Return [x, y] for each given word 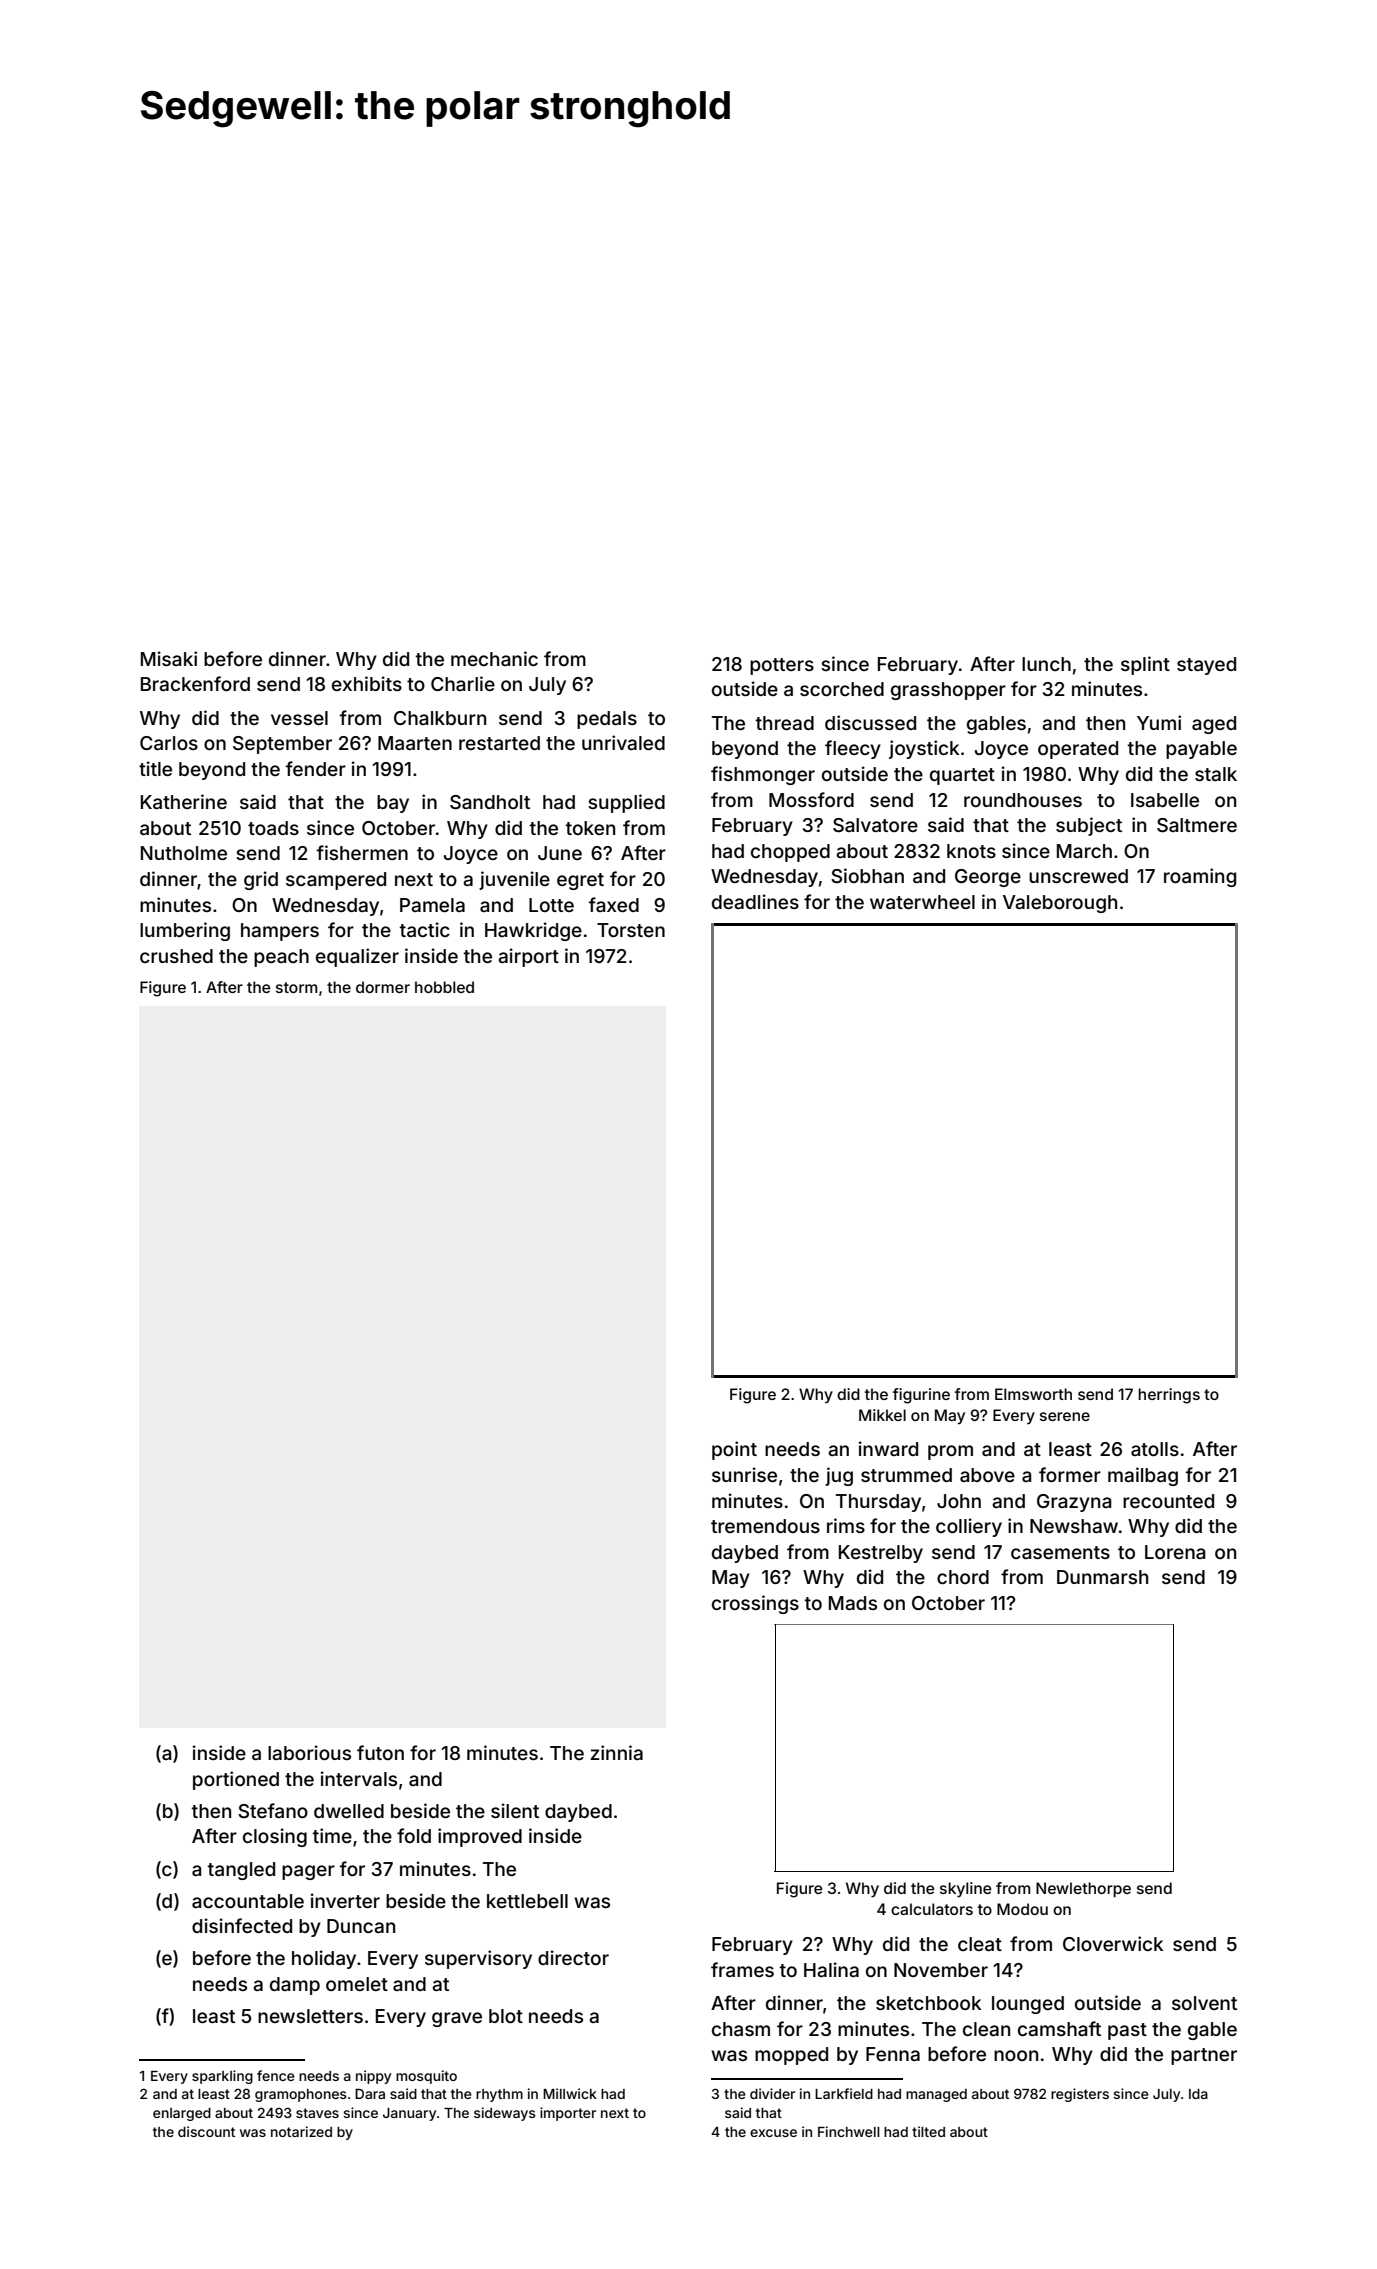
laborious [309, 1752]
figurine [921, 1396]
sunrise [744, 1474]
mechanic [494, 658]
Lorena [1175, 1552]
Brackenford [195, 683]
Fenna [893, 2054]
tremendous [765, 1526]
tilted [928, 2131]
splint [1145, 665]
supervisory [478, 1959]
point [734, 1450]
